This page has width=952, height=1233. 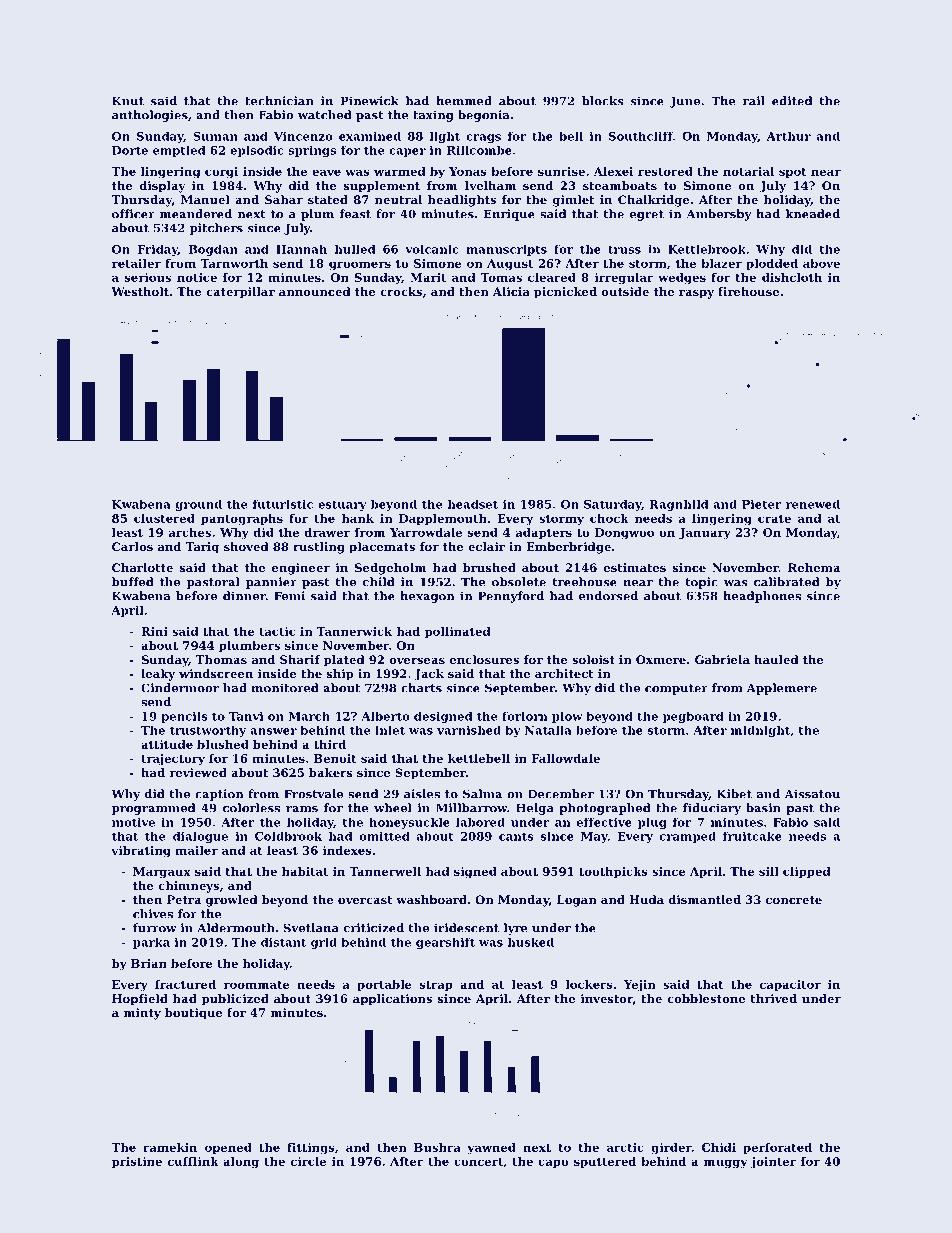 What do you see at coordinates (516, 837) in the page?
I see `cants` at bounding box center [516, 837].
